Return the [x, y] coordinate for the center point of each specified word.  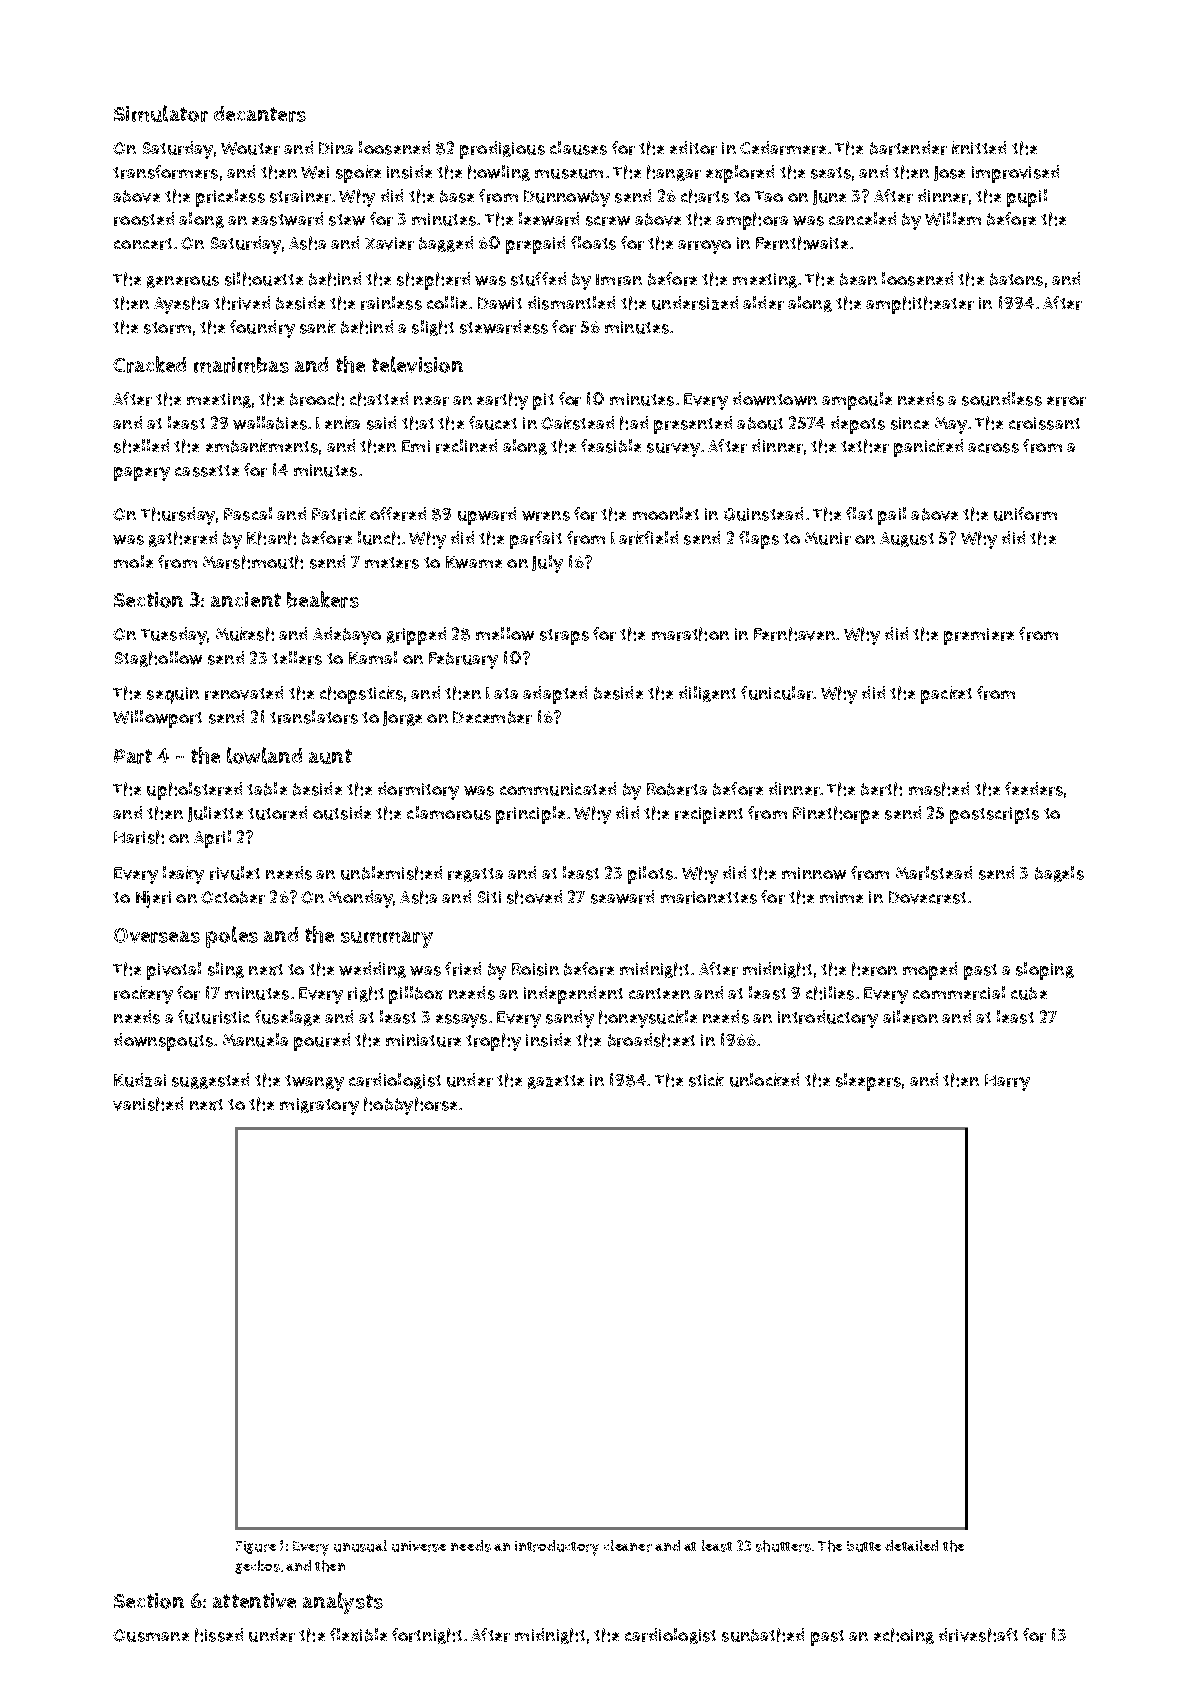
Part [133, 756]
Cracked [149, 364]
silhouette [264, 279]
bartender [908, 148]
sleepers [868, 1082]
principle [530, 815]
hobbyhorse [410, 1106]
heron [874, 969]
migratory [319, 1106]
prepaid [535, 245]
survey [673, 450]
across [993, 448]
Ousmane [151, 1635]
